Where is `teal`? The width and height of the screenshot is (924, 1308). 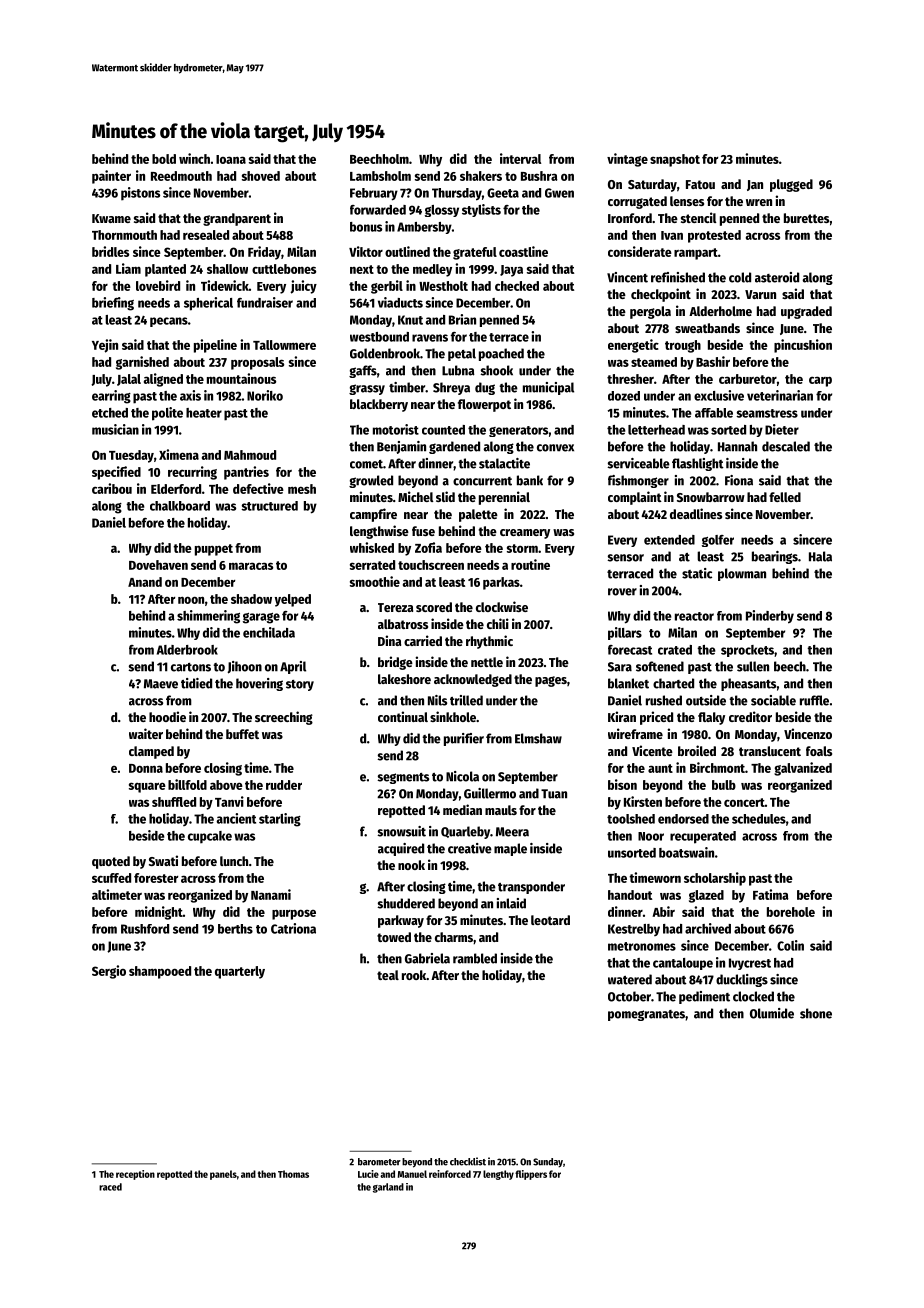 teal is located at coordinates (388, 975).
